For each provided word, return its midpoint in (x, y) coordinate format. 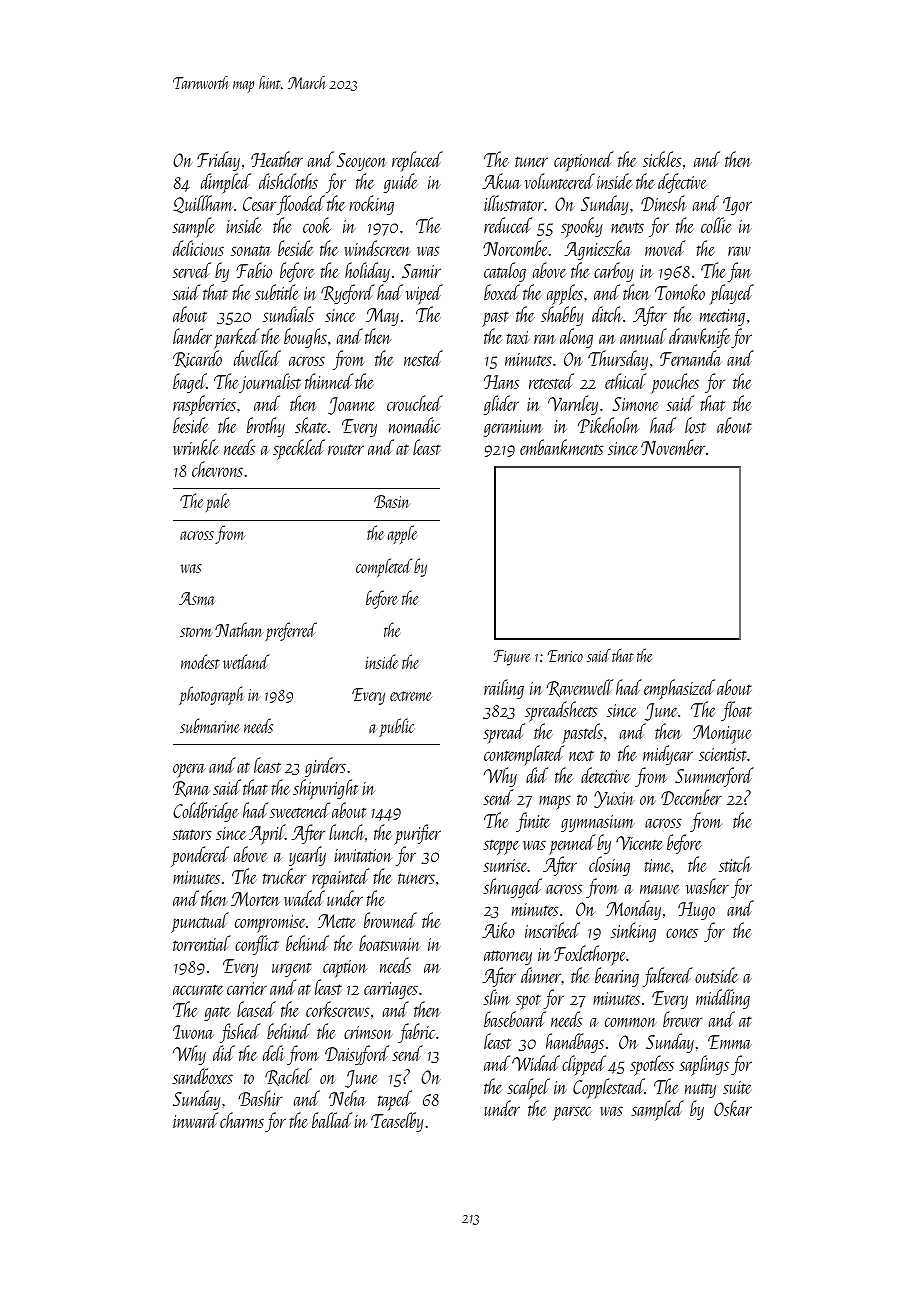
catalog (505, 272)
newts (627, 228)
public (396, 727)
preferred (291, 631)
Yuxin (614, 799)
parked (237, 338)
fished (240, 1033)
